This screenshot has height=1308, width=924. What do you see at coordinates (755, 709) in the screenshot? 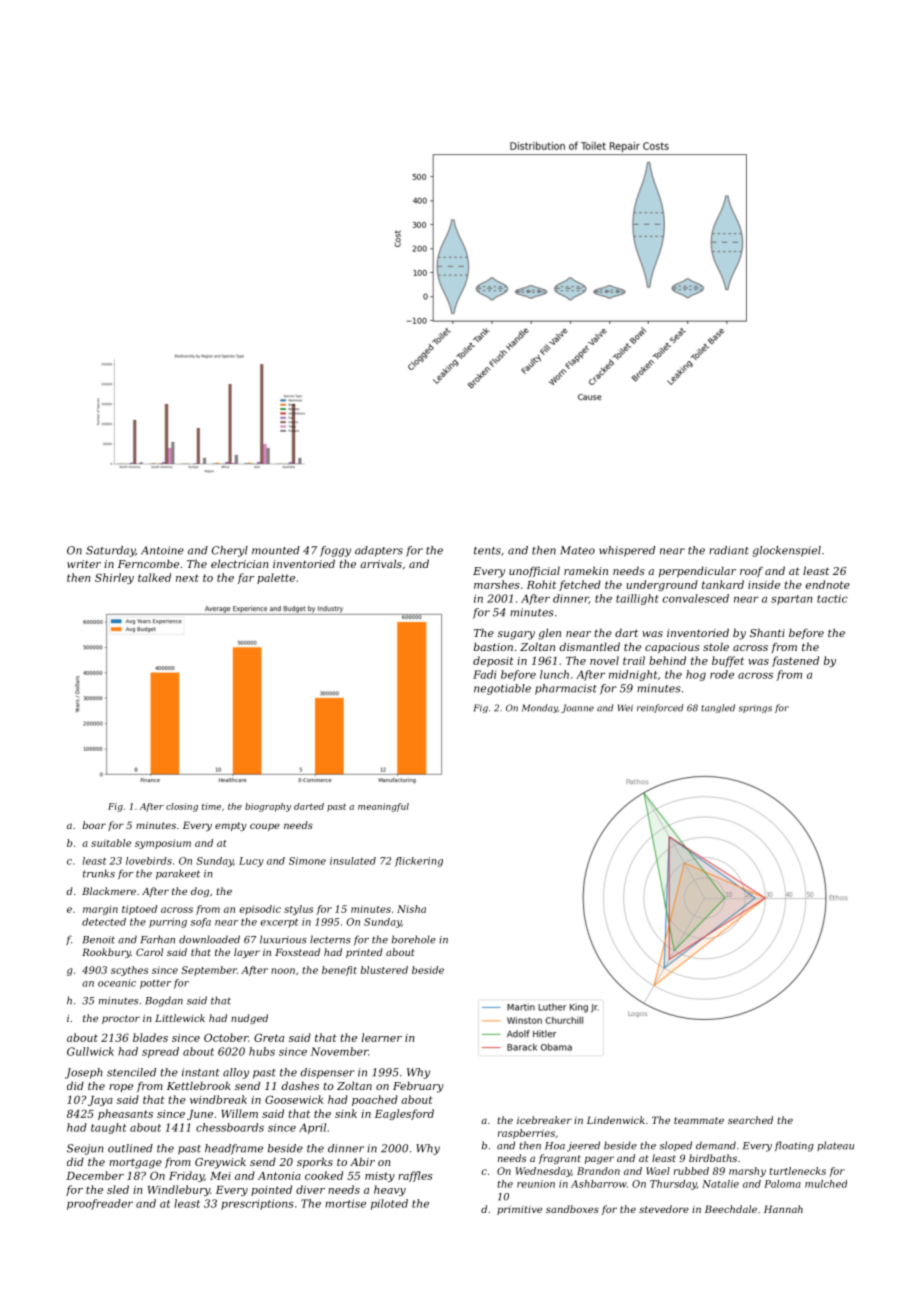
I see `springs` at bounding box center [755, 709].
